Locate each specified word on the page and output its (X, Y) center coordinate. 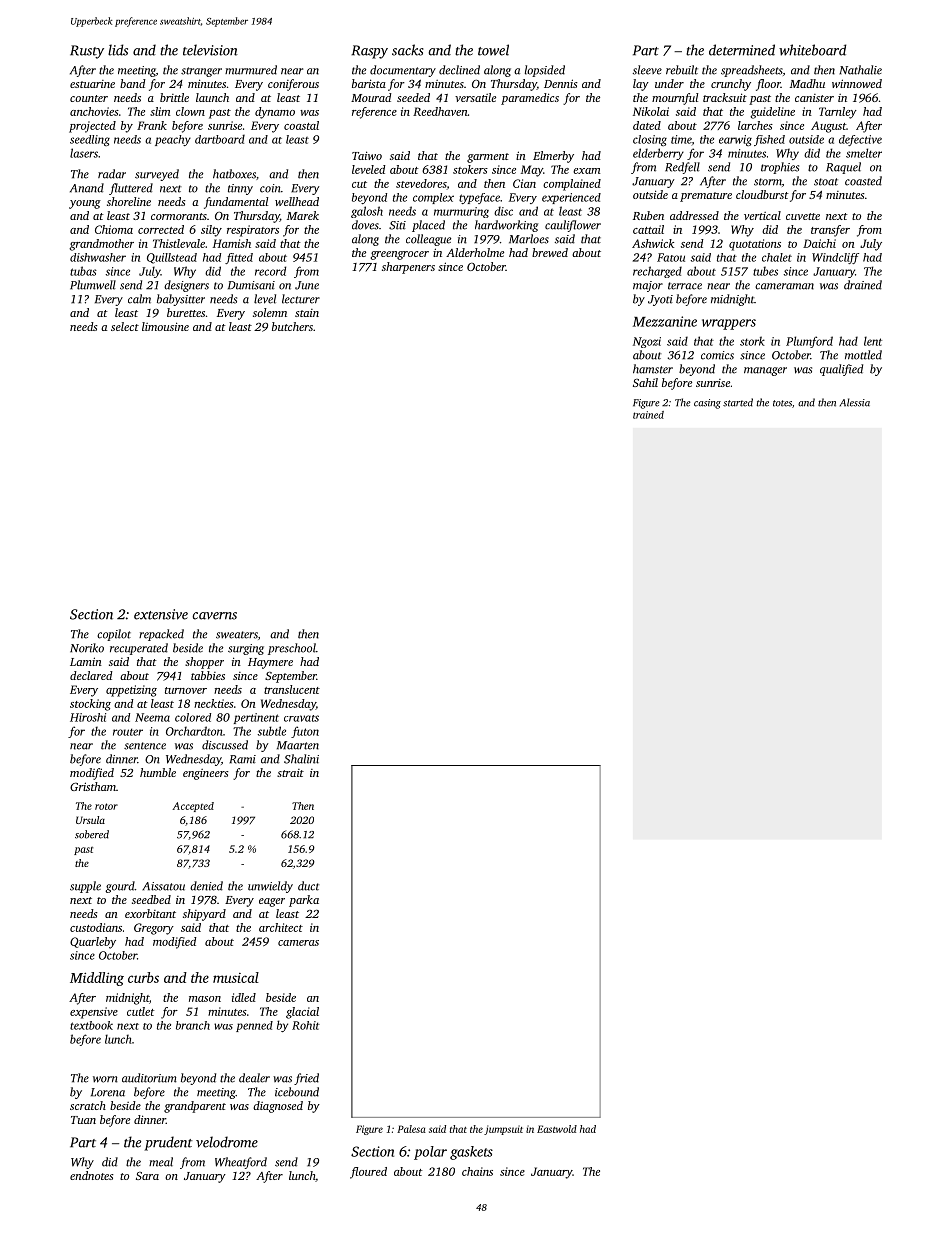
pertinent (256, 718)
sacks (408, 50)
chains (477, 1171)
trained (648, 415)
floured (368, 1173)
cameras (298, 943)
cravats (301, 718)
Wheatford (241, 1163)
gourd (120, 887)
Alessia (855, 402)
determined (742, 50)
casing (707, 404)
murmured (251, 70)
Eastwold (557, 1129)
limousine (165, 326)
